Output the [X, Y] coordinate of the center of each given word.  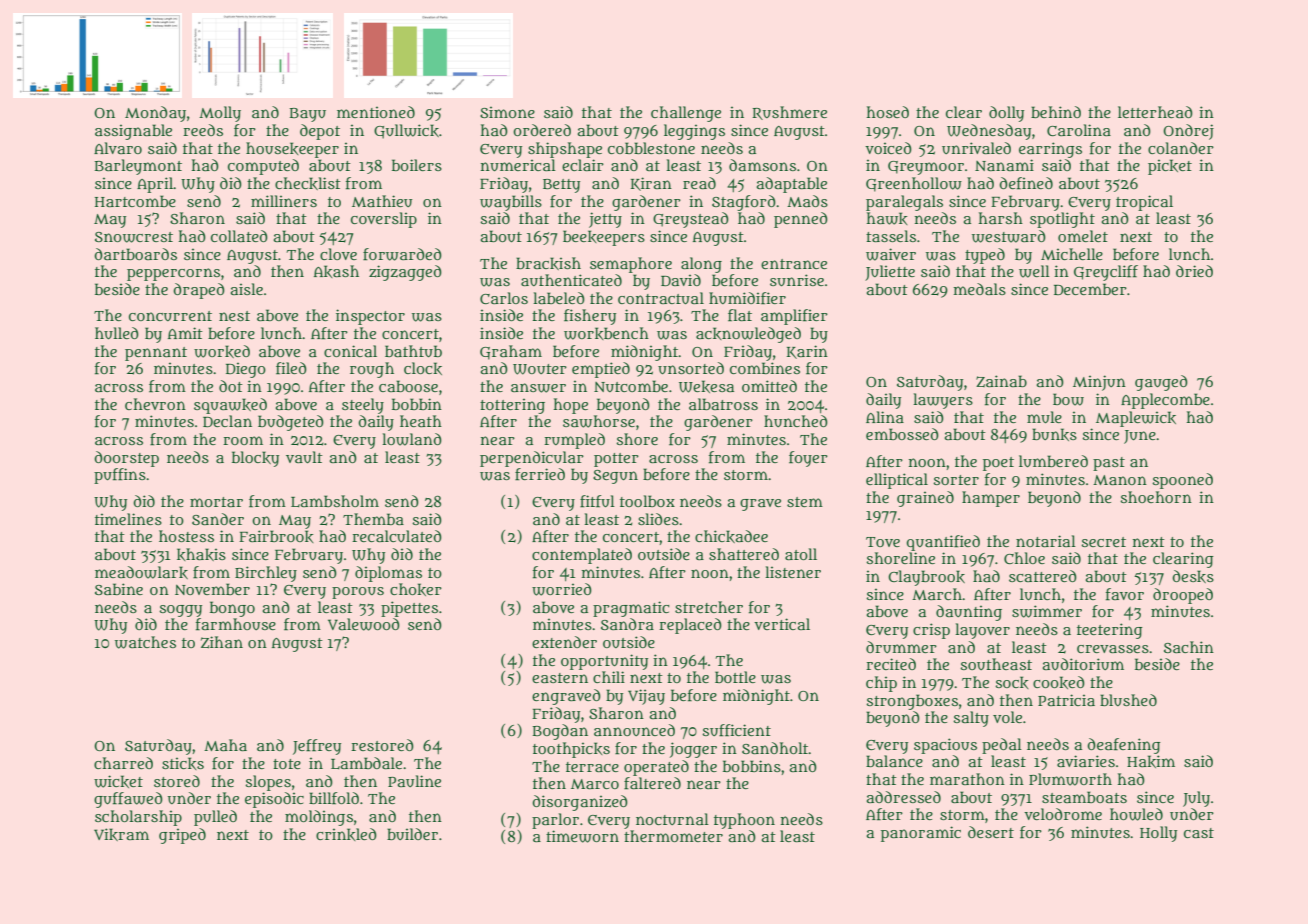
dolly [1006, 114]
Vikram [121, 834]
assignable [133, 132]
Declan [227, 421]
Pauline [414, 781]
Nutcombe [631, 386]
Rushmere [789, 113]
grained [925, 499]
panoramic [921, 834]
